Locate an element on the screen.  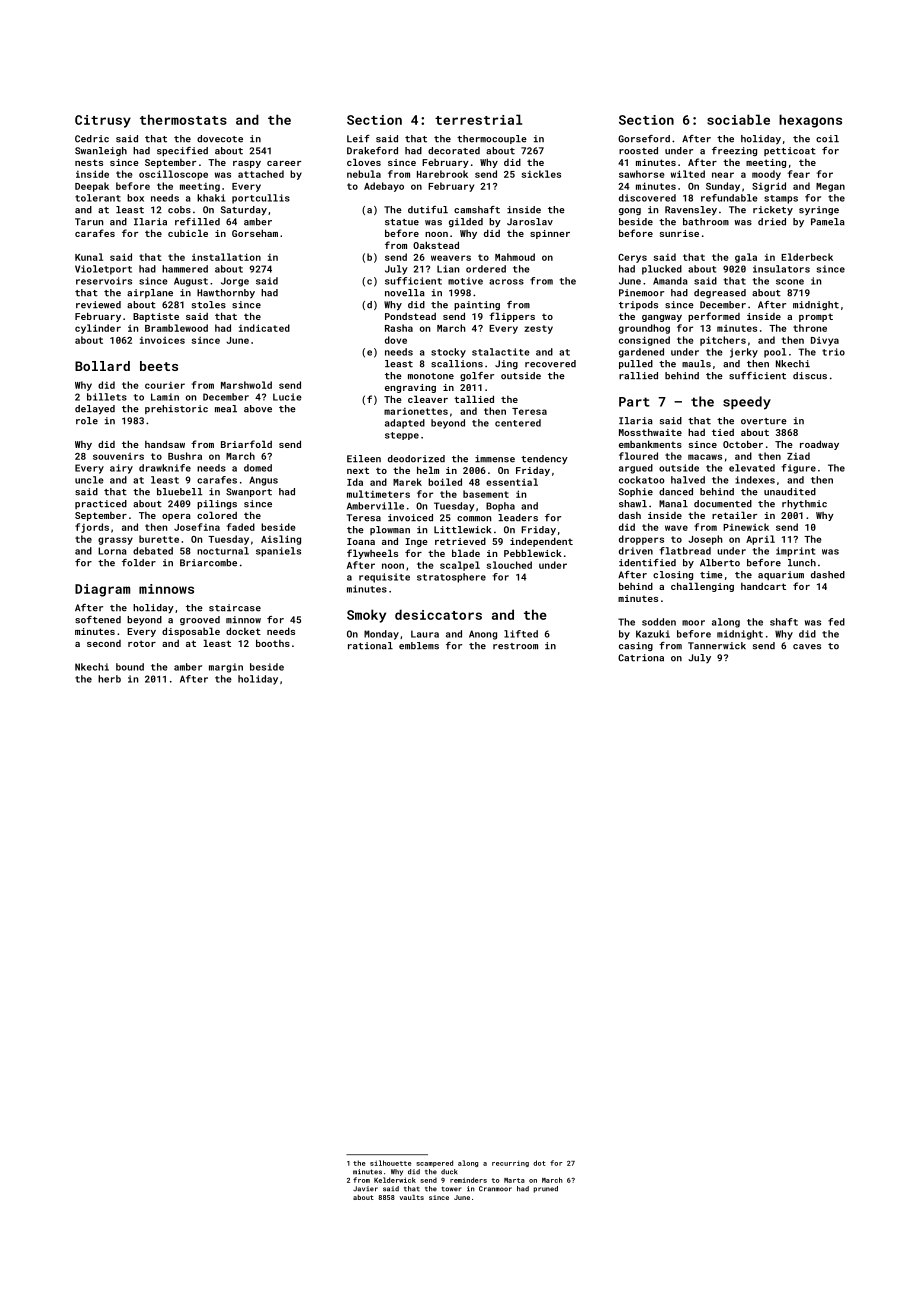
spaniels is located at coordinates (278, 552).
